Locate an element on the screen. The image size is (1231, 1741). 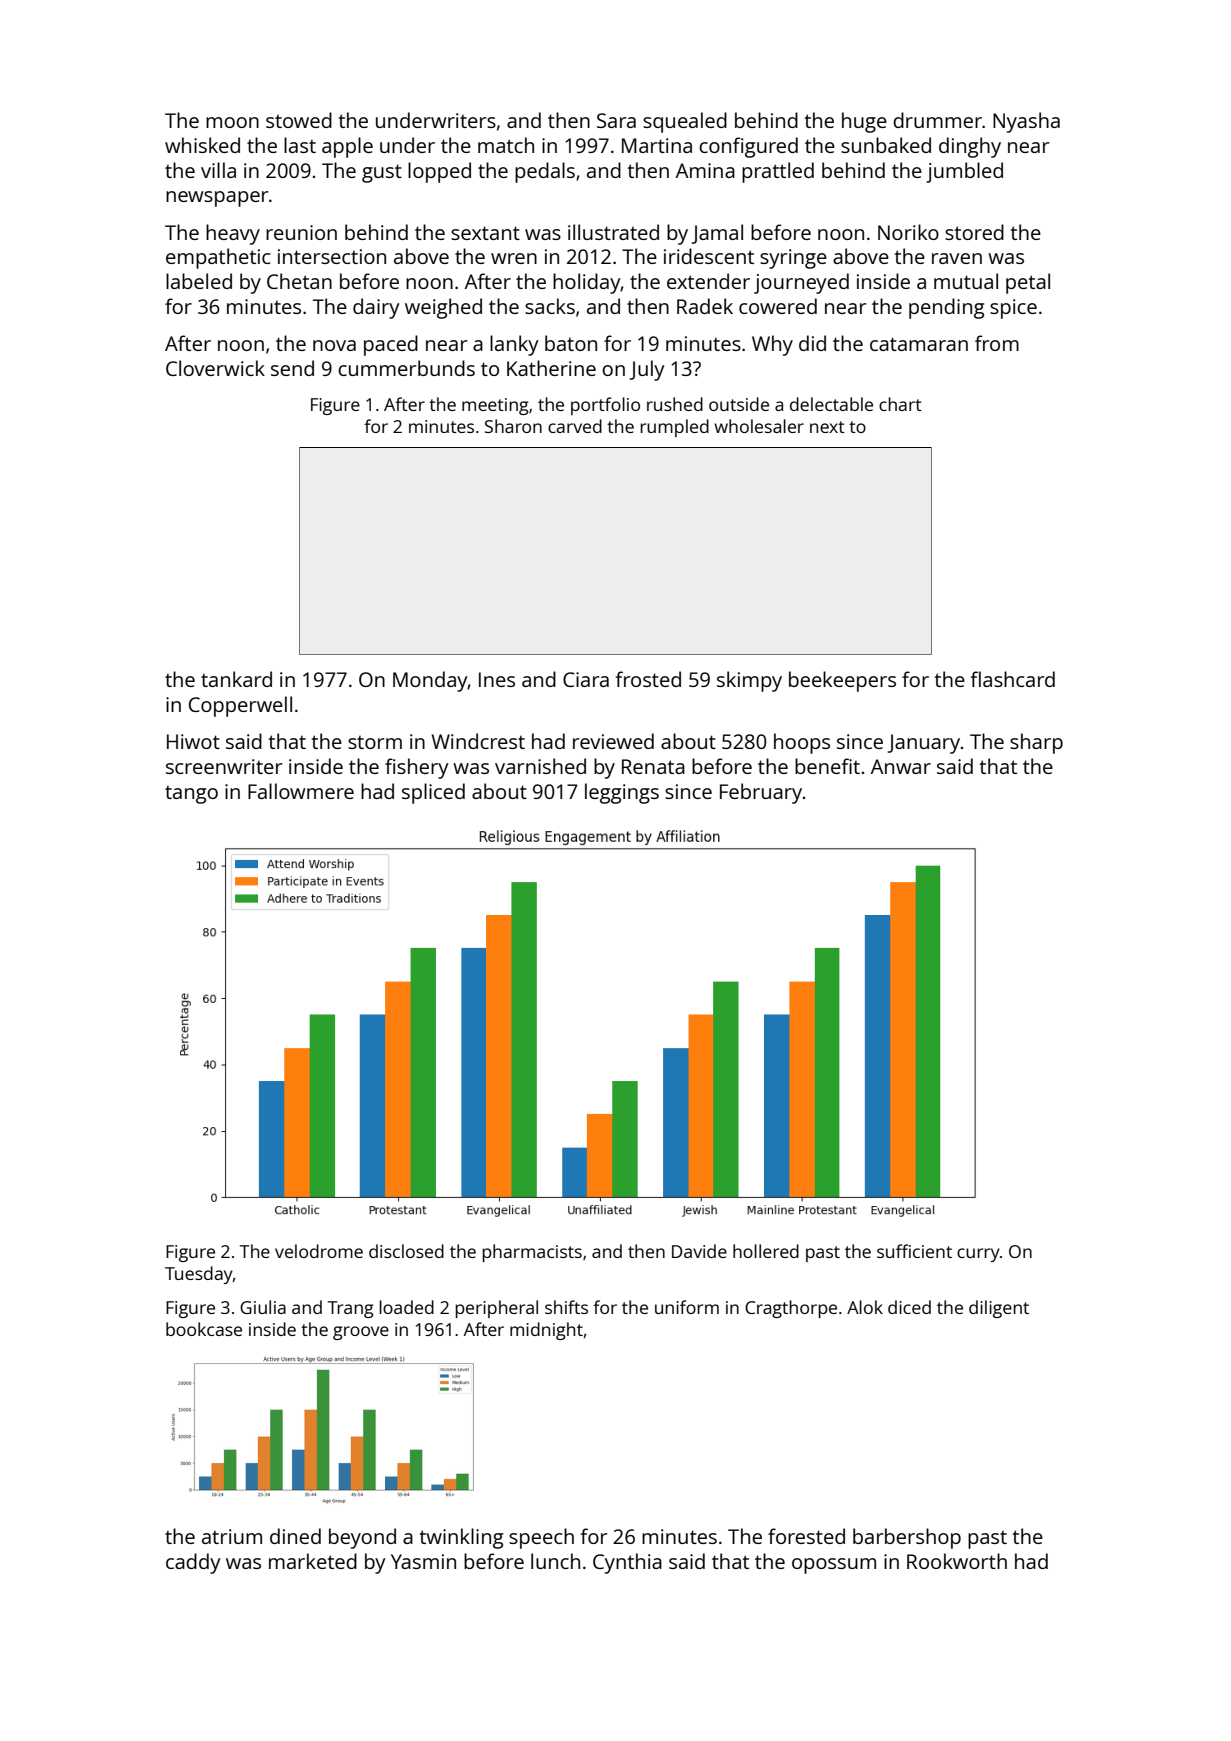
tankard is located at coordinates (236, 679).
